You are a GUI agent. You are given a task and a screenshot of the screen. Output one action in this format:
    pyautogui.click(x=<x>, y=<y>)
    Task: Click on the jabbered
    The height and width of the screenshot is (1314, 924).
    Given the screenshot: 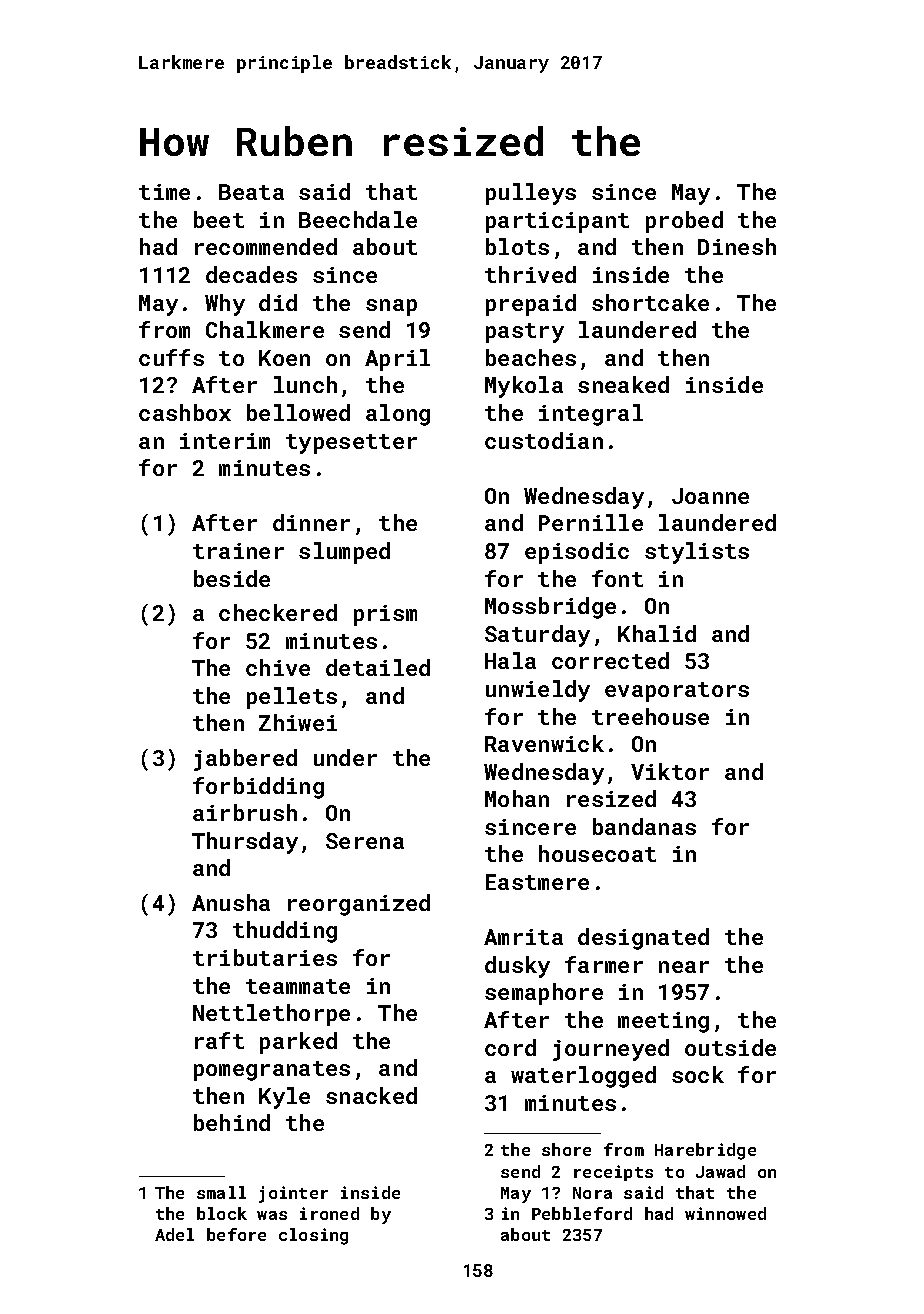 What is the action you would take?
    pyautogui.click(x=245, y=760)
